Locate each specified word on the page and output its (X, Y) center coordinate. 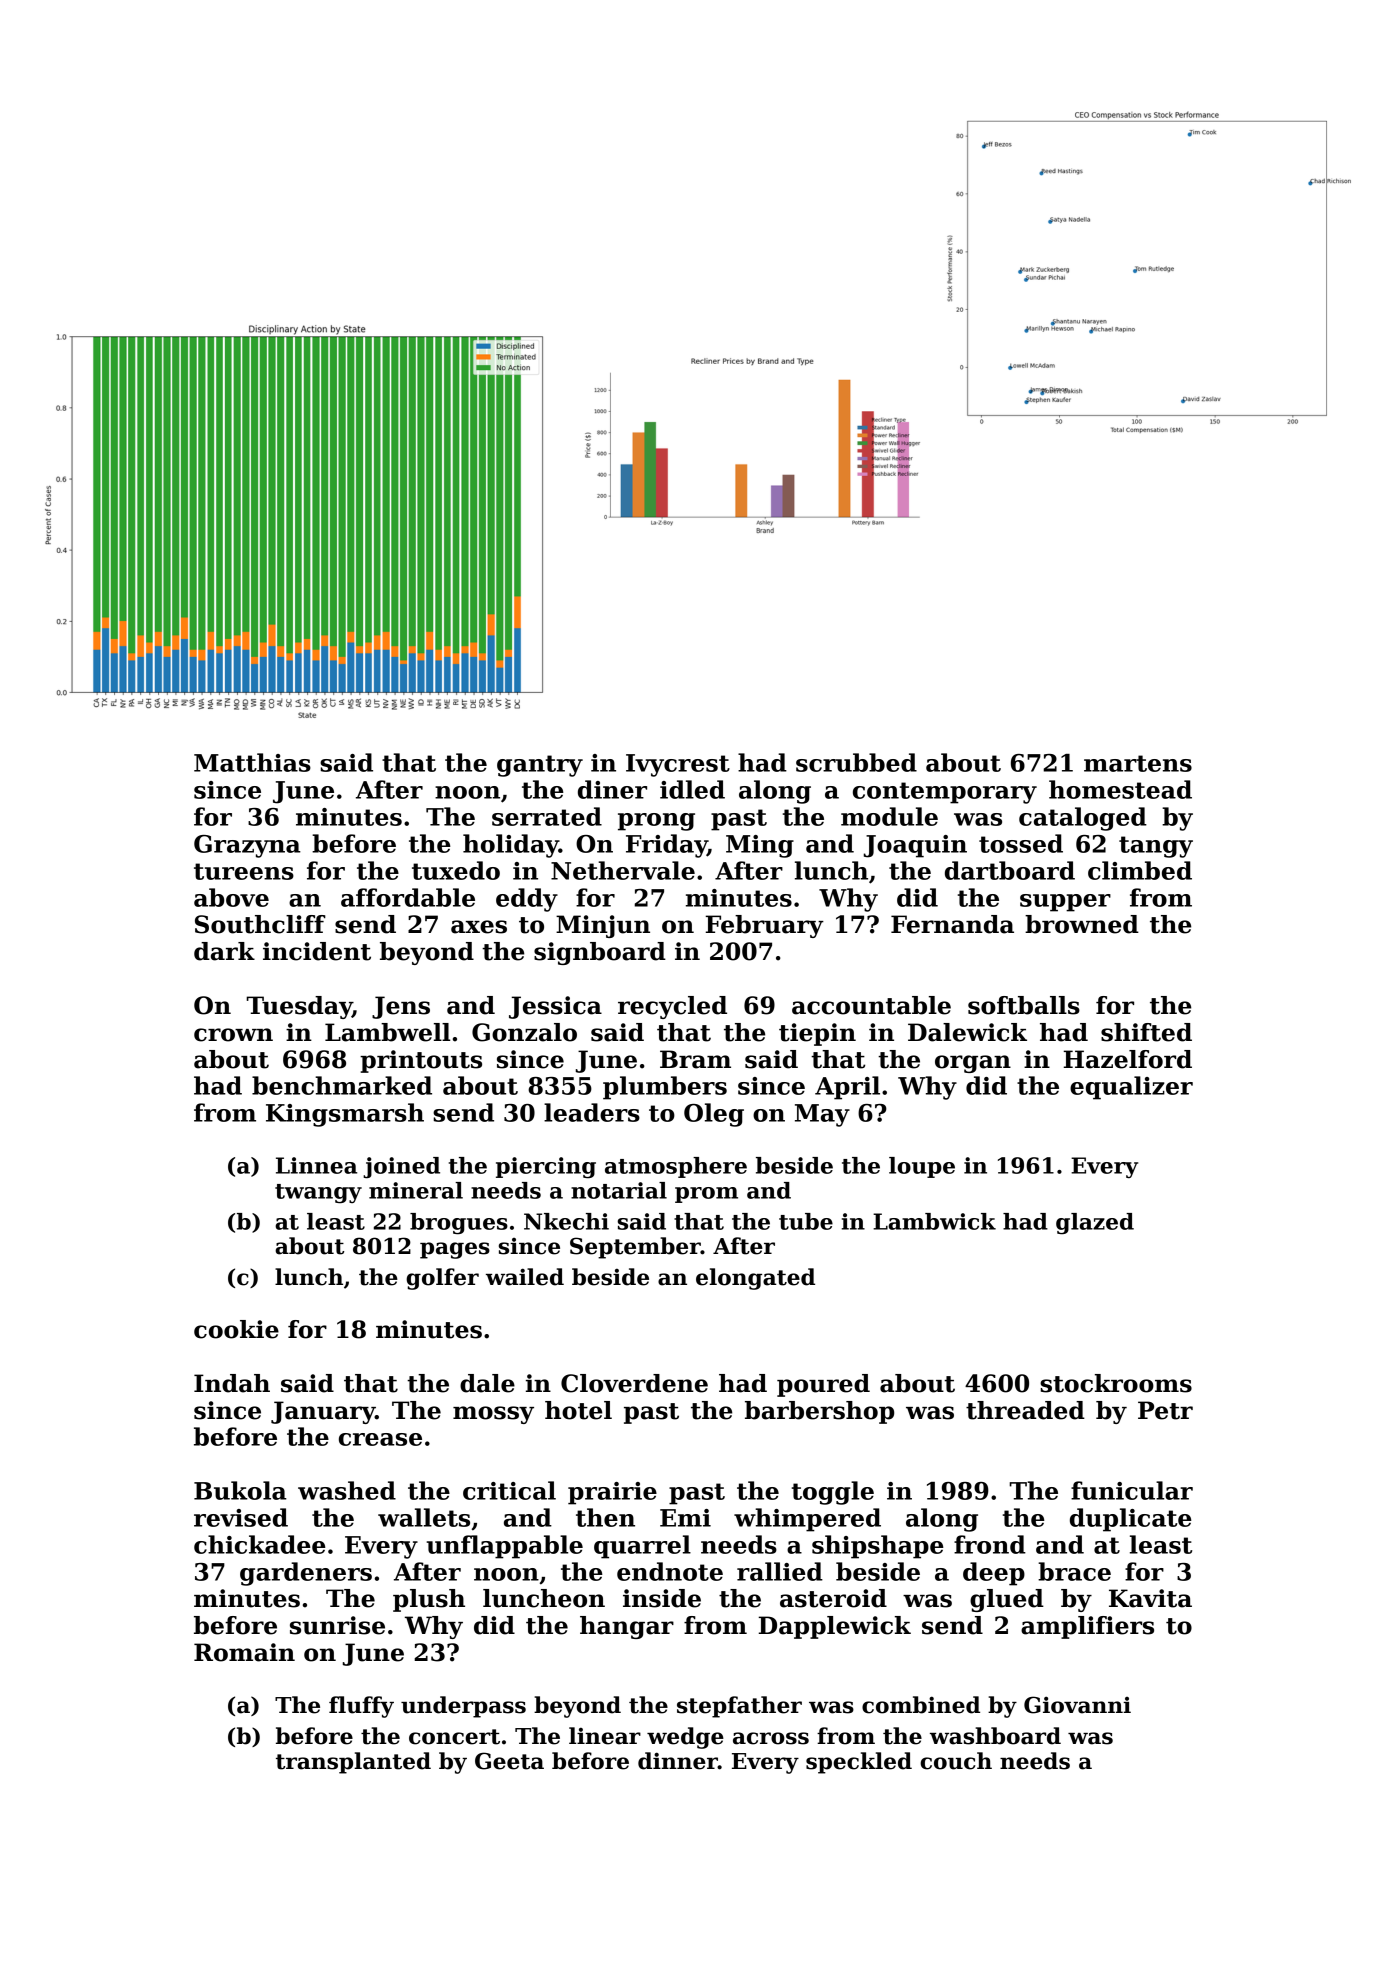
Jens (401, 1007)
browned (1082, 924)
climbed (1140, 870)
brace (1074, 1571)
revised (241, 1517)
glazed (1095, 1223)
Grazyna (247, 846)
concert (454, 1737)
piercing (546, 1167)
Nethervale (623, 870)
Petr (1165, 1410)
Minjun (603, 926)
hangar (627, 1627)
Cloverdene (634, 1383)
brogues (459, 1224)
